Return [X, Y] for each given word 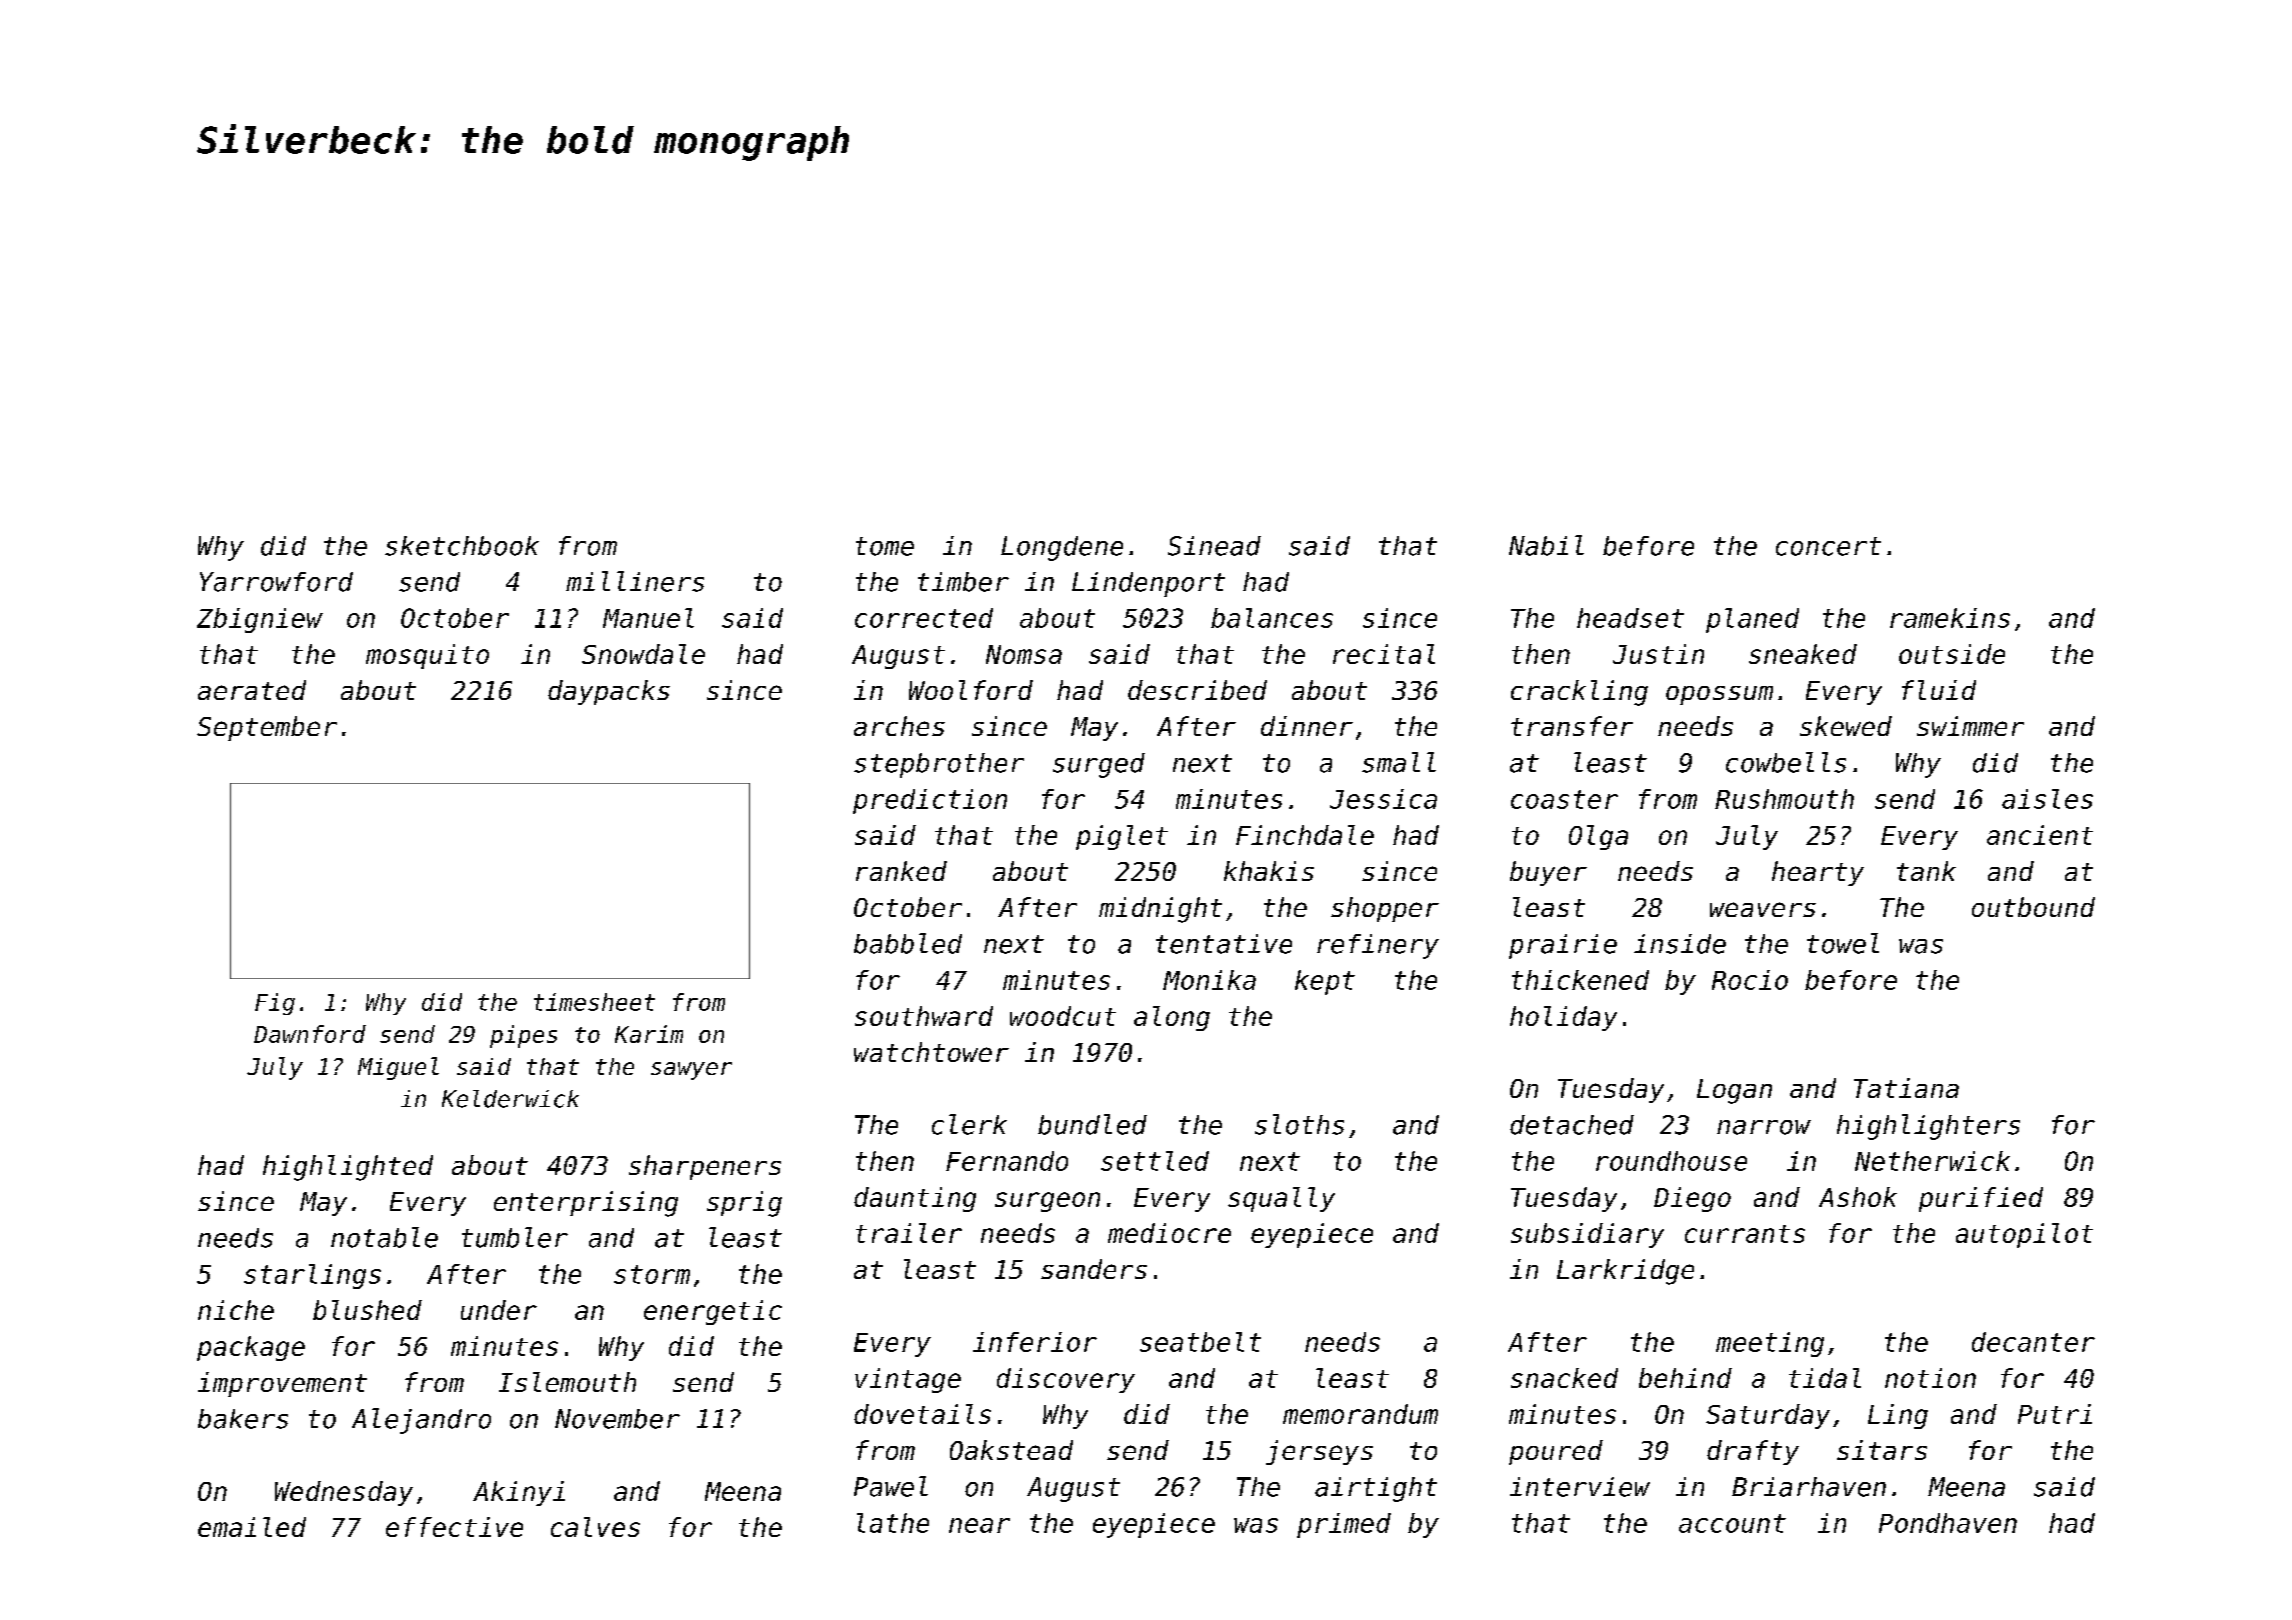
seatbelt [1200, 1342]
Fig [275, 1004]
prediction [930, 801]
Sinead [1214, 546]
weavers [1763, 909]
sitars [1882, 1450]
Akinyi [519, 1493]
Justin [1658, 654]
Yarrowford [276, 582]
